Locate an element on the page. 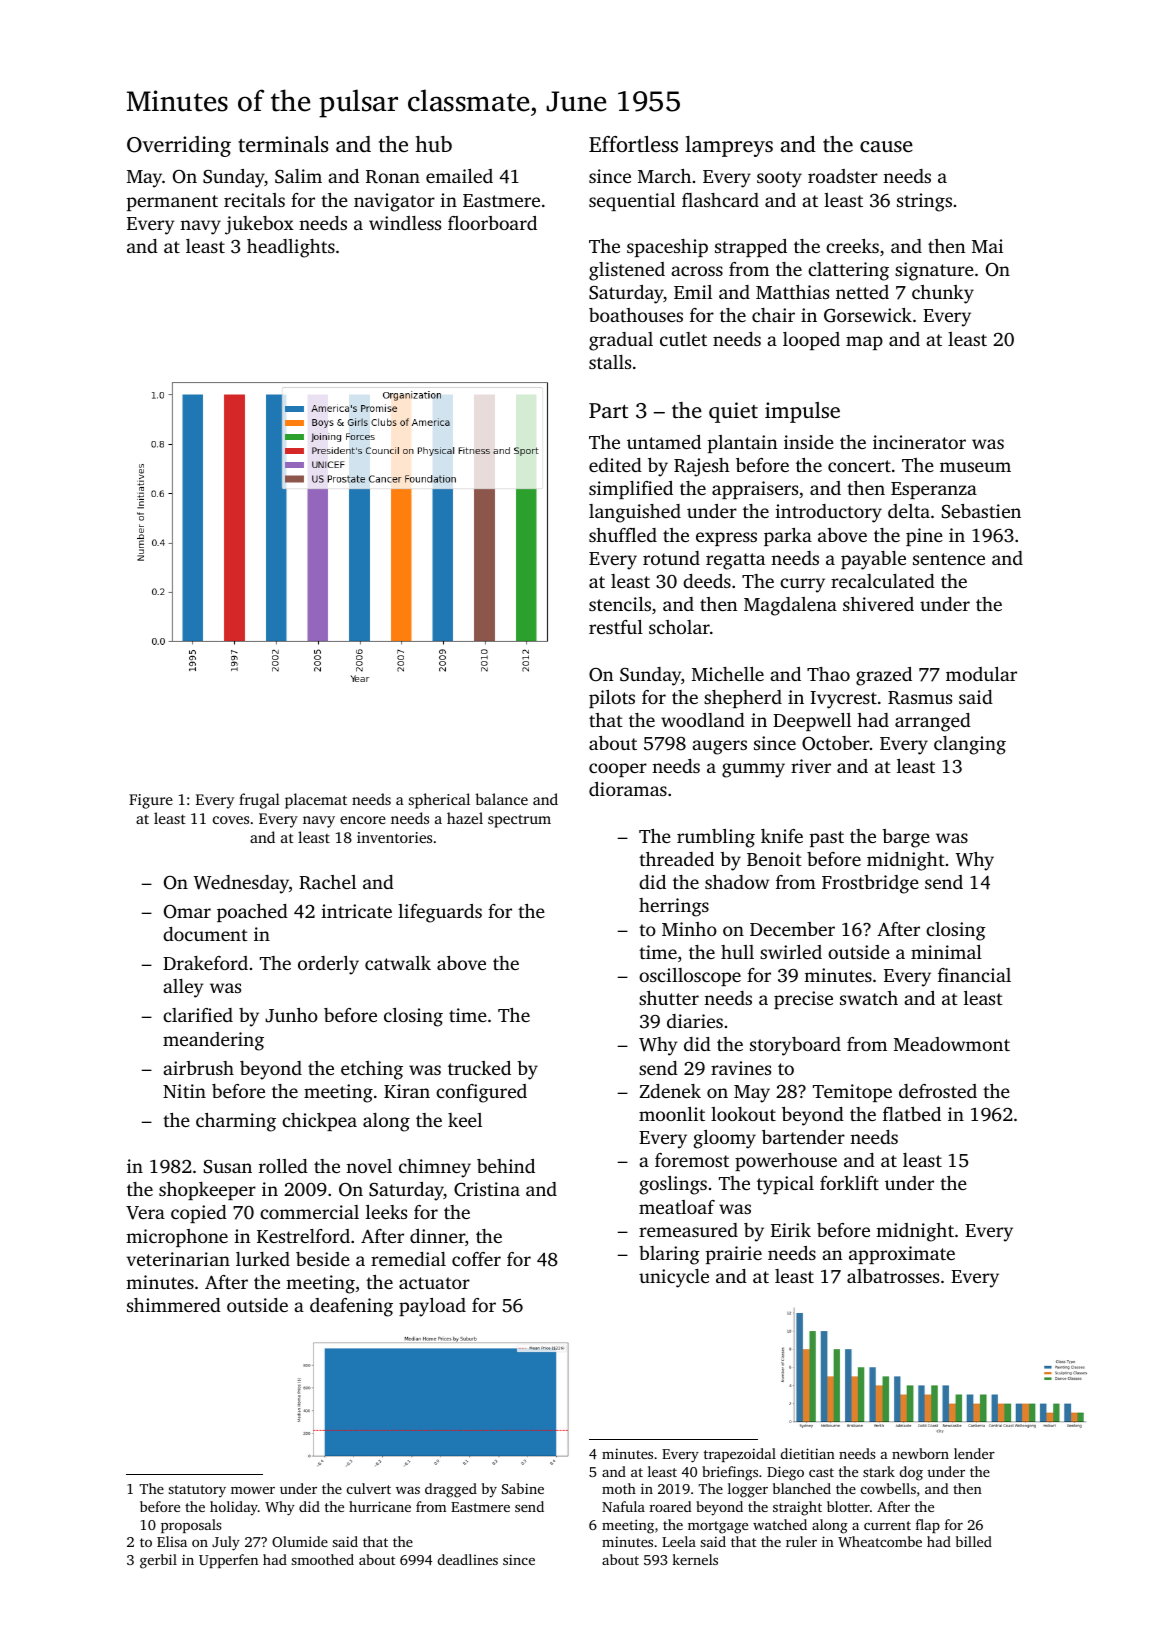 Image resolution: width=1150 pixels, height=1626 pixels. clanging is located at coordinates (970, 745).
